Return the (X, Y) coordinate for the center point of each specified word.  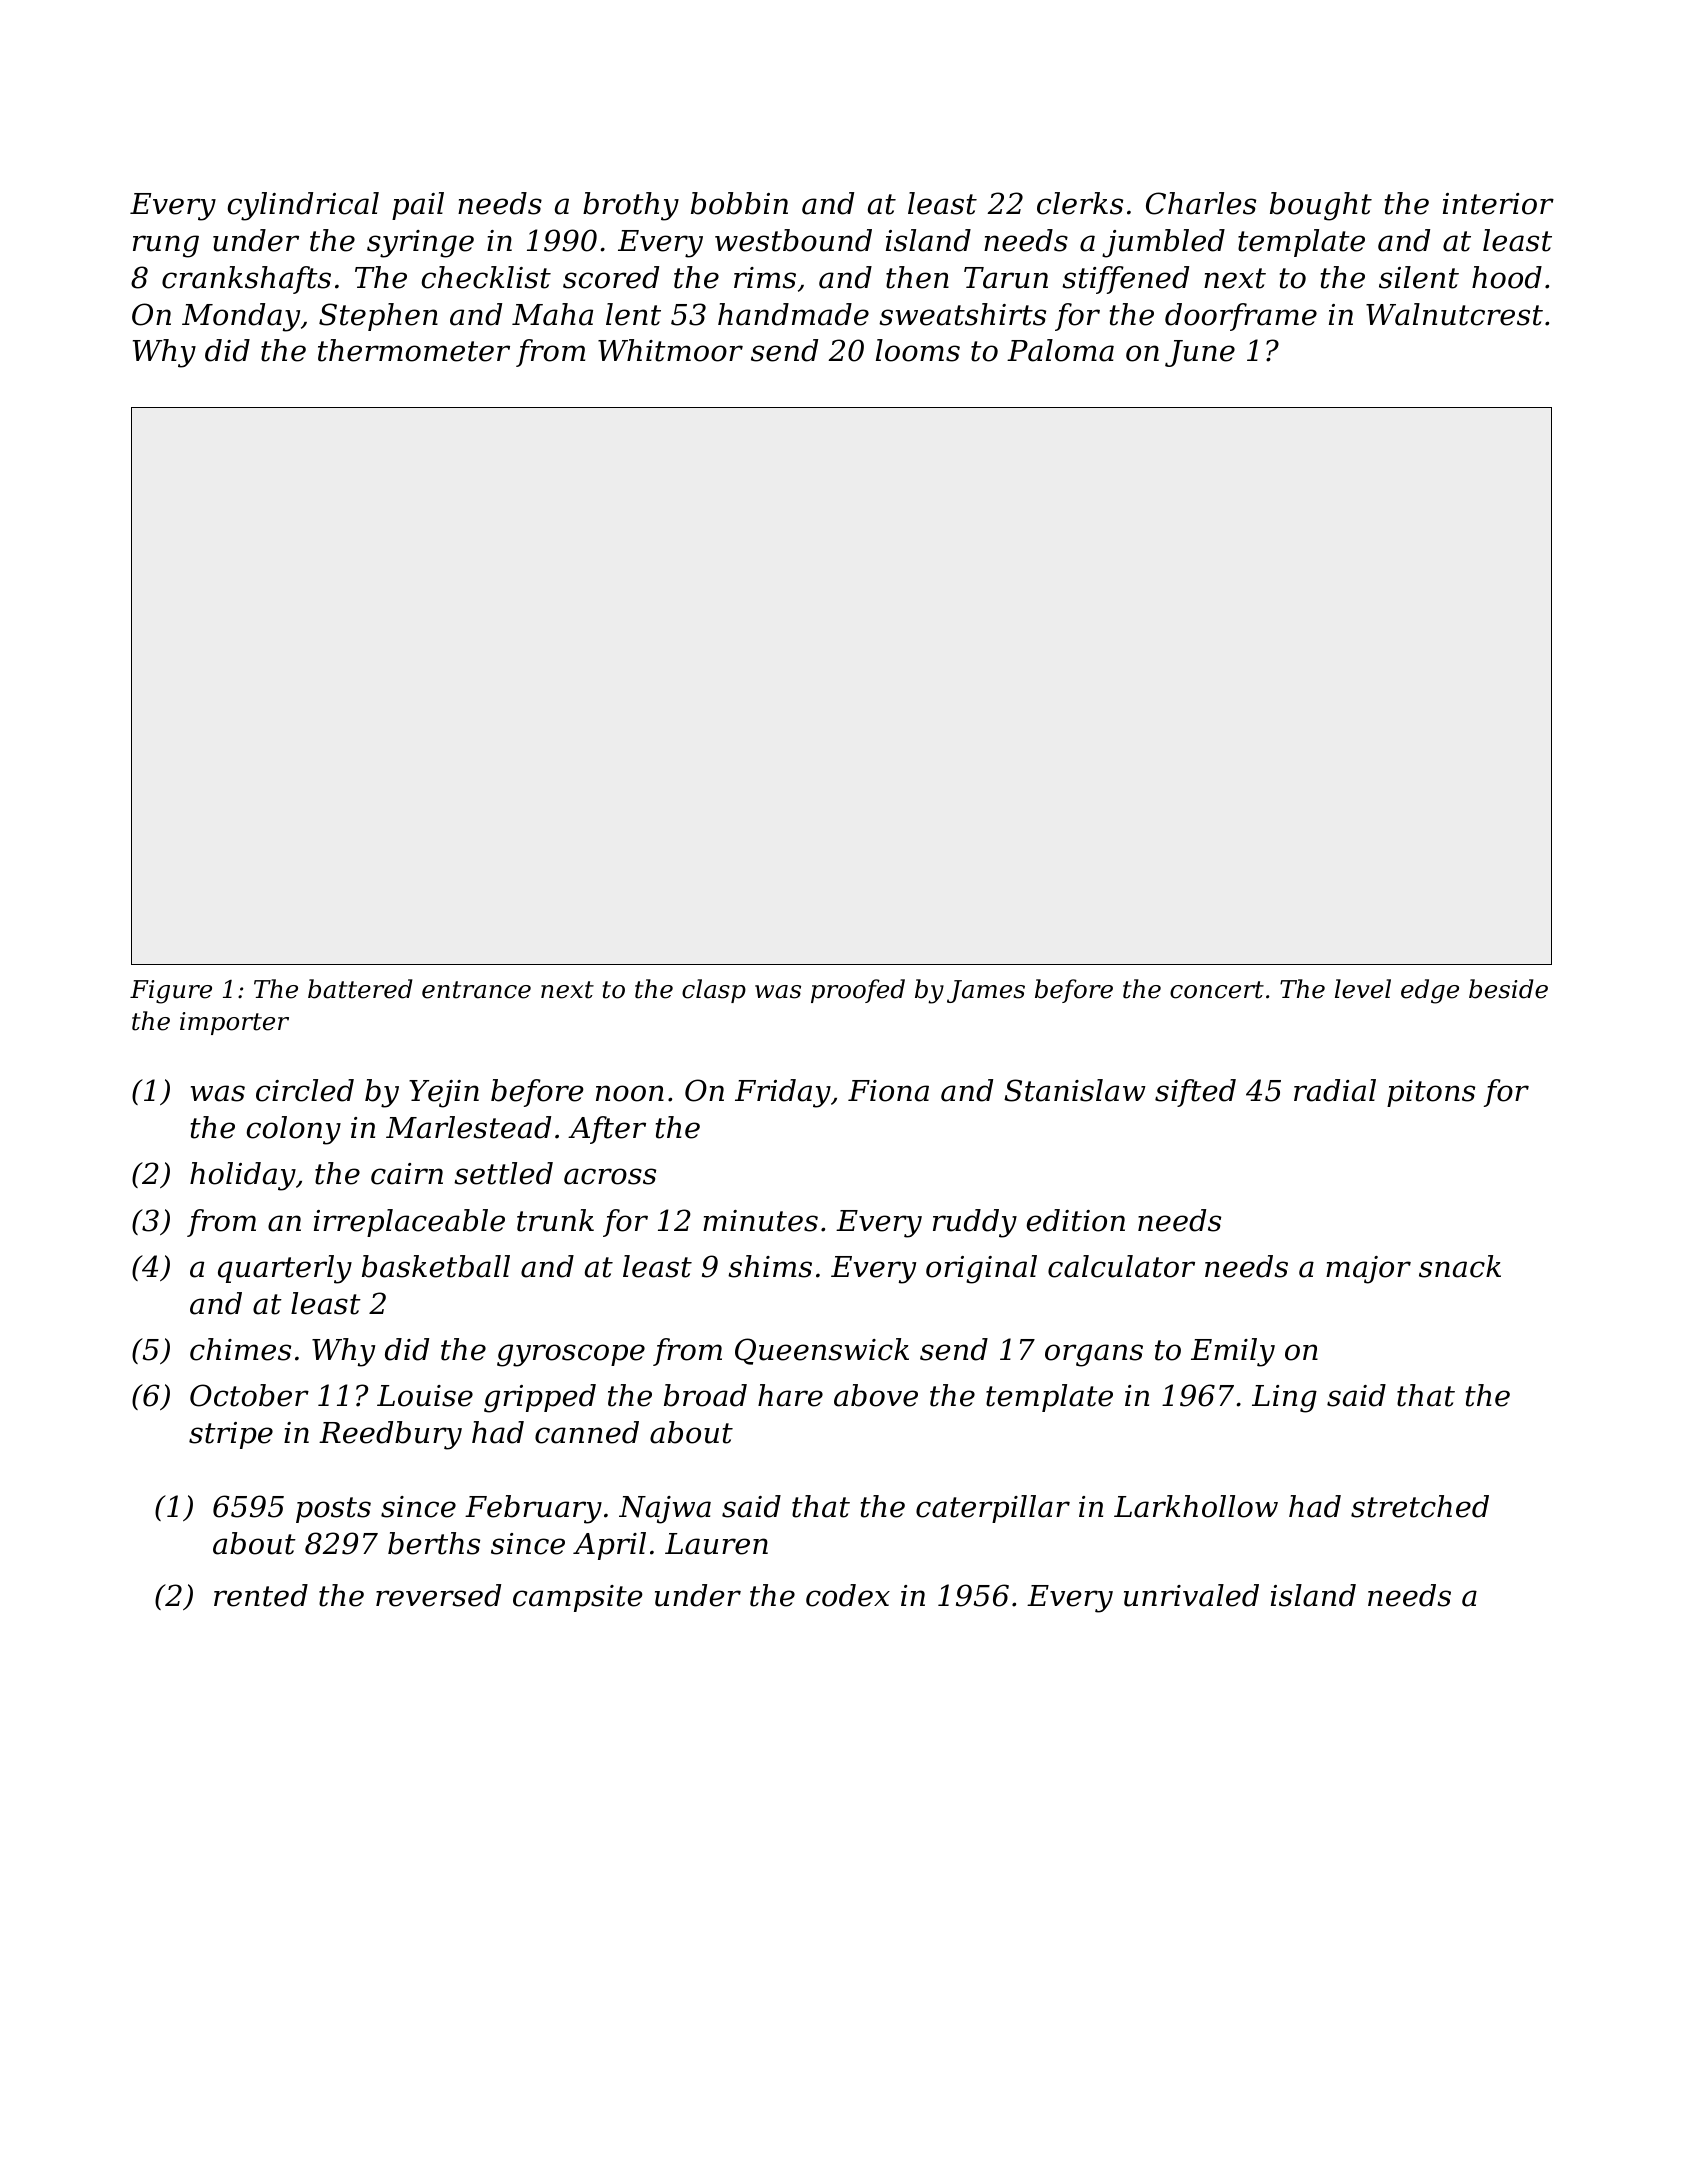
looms (918, 350)
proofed (858, 991)
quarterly (285, 1269)
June (1200, 353)
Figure (171, 992)
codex (848, 1595)
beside (1508, 989)
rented (261, 1595)
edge (1430, 991)
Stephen (378, 317)
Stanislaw (1075, 1090)
